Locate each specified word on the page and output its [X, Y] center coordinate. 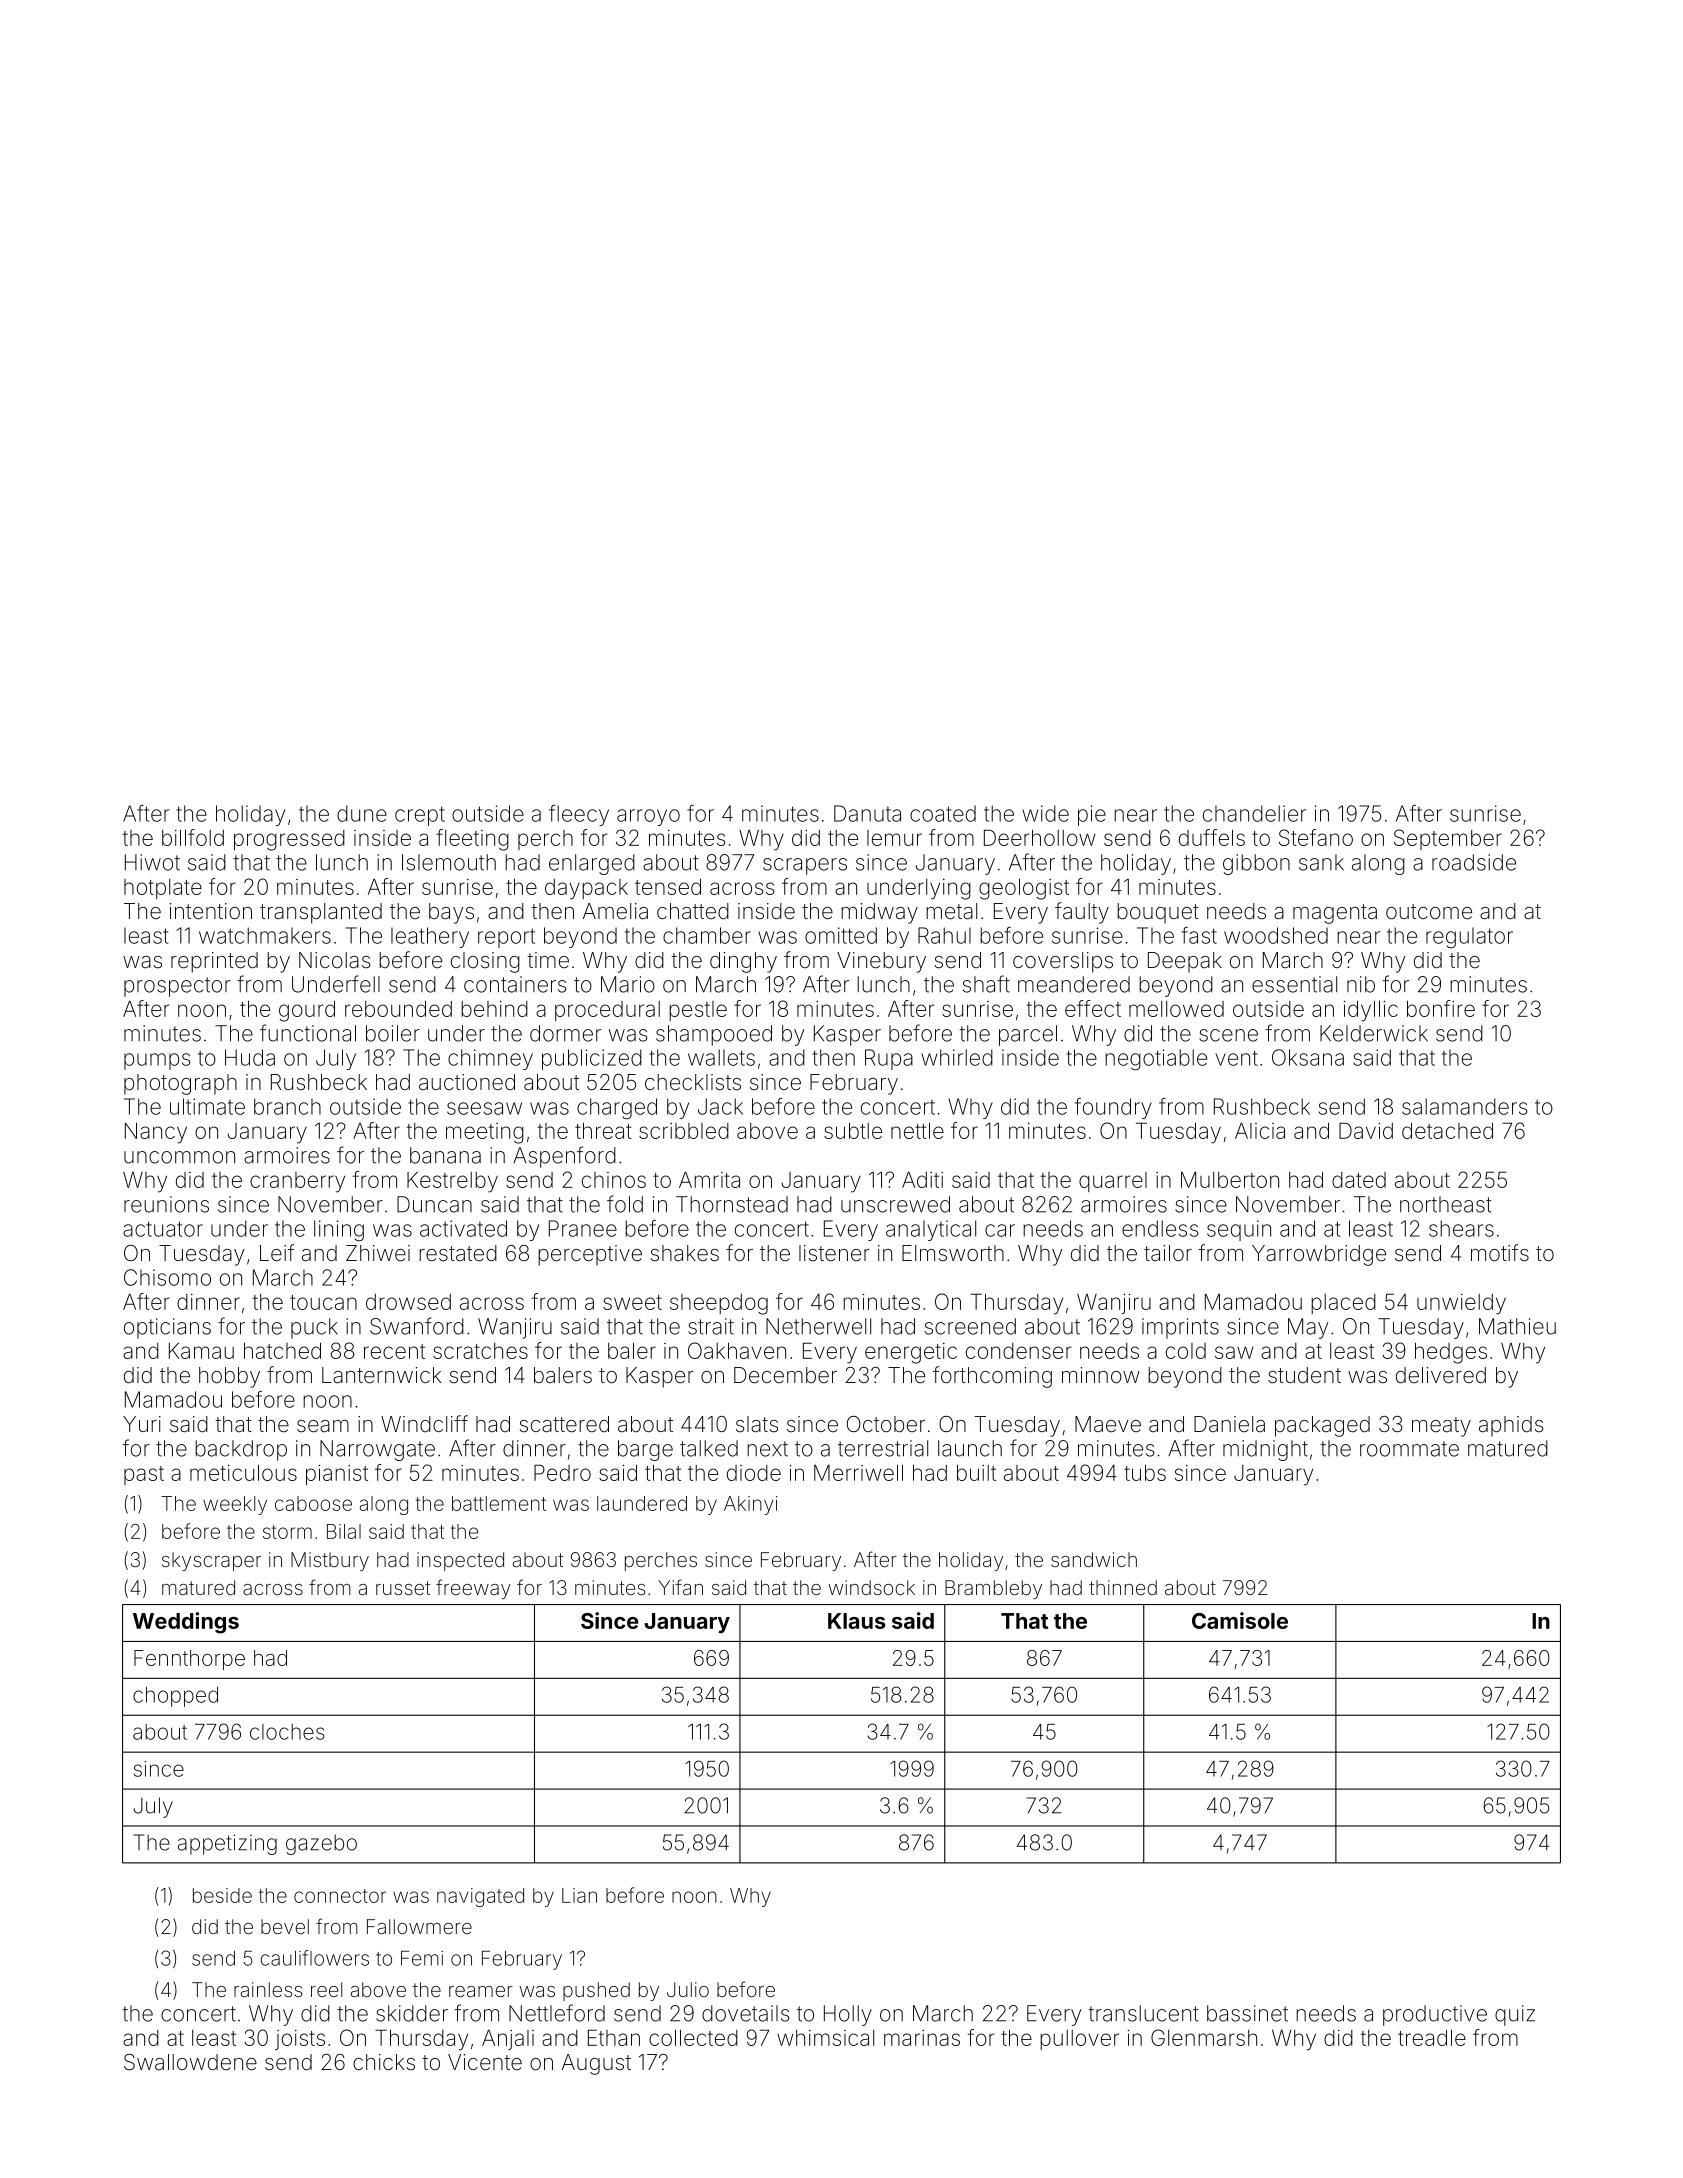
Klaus [856, 1621]
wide [1045, 813]
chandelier [1254, 813]
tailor [1168, 1253]
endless [1160, 1228]
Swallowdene [190, 2062]
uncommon [179, 1157]
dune [362, 813]
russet [403, 1588]
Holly [848, 2015]
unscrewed [895, 1204]
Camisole [1240, 1620]
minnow [1101, 1375]
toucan [323, 1302]
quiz [1515, 2015]
